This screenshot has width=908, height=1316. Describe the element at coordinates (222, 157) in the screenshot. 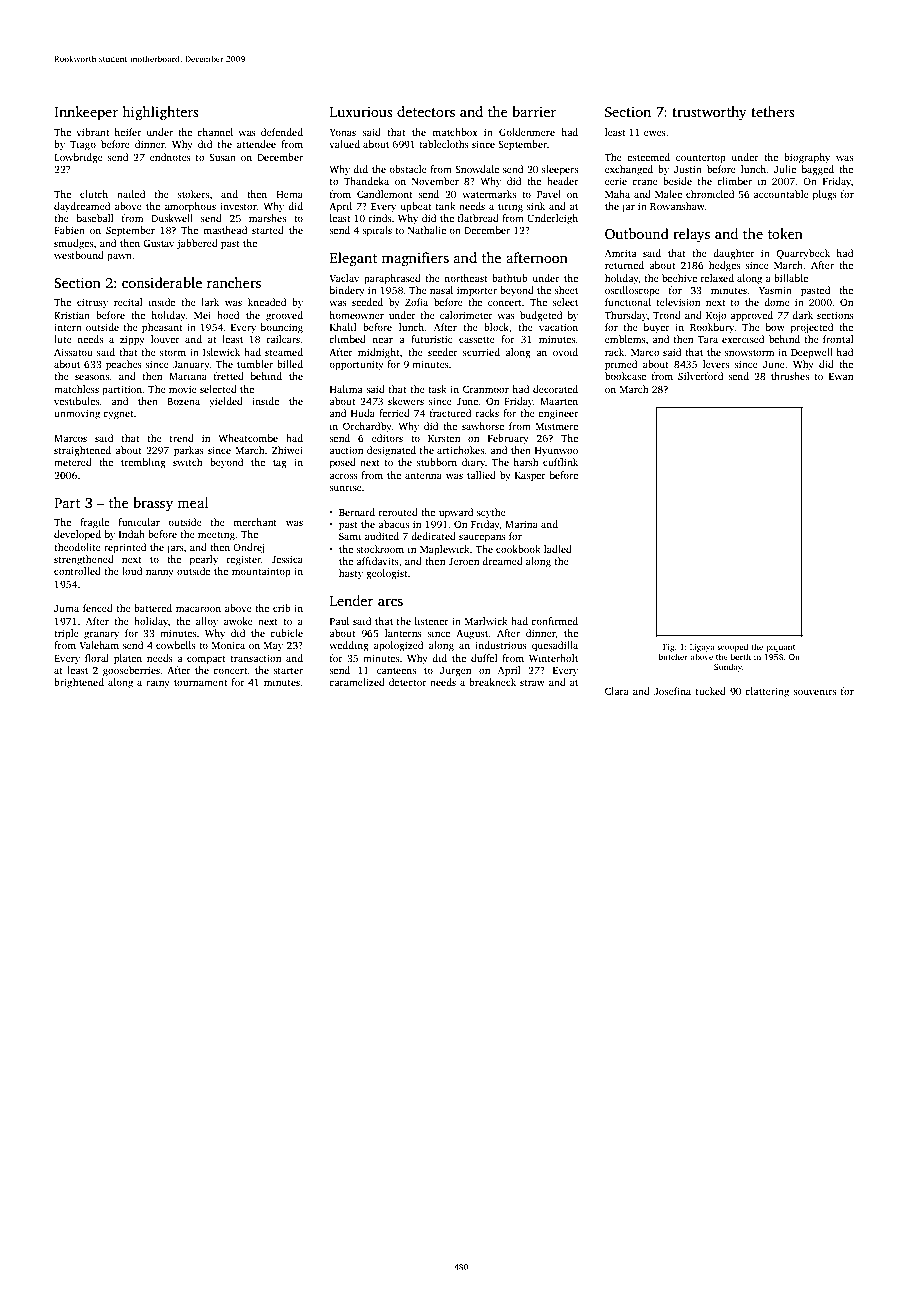

I see `Susan` at that location.
